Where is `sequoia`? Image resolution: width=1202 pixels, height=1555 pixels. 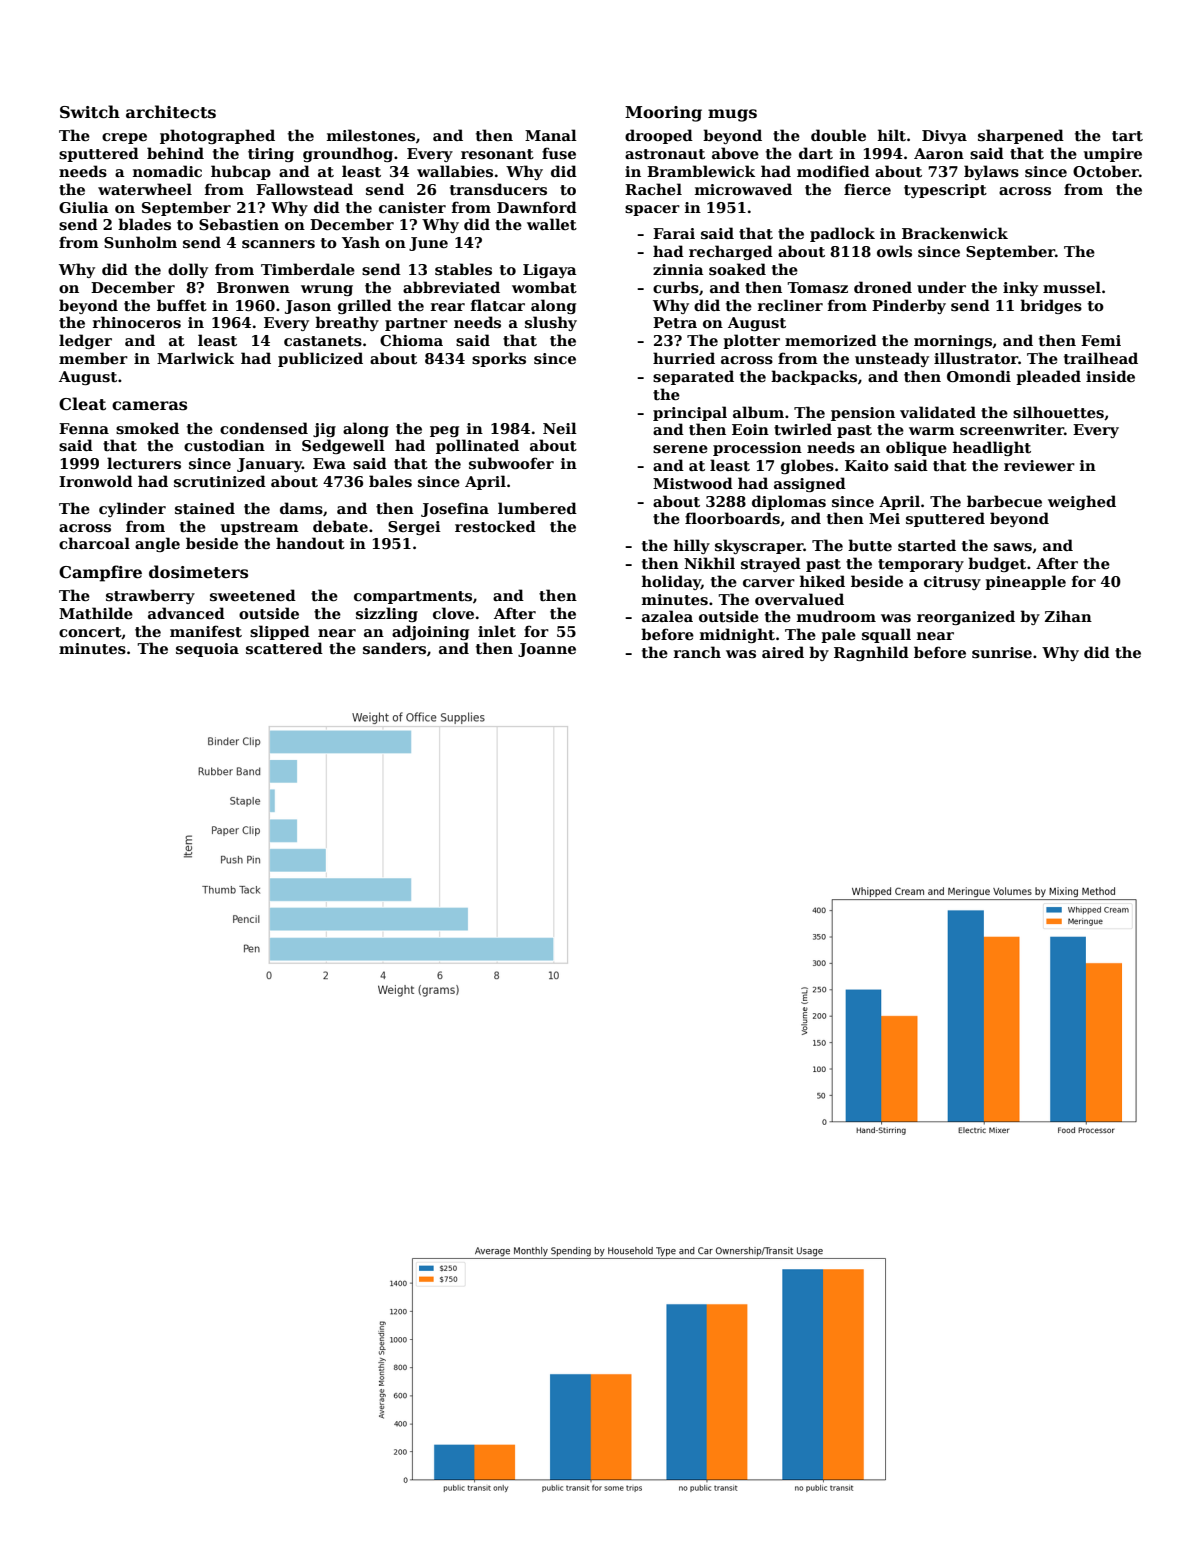 sequoia is located at coordinates (207, 650).
